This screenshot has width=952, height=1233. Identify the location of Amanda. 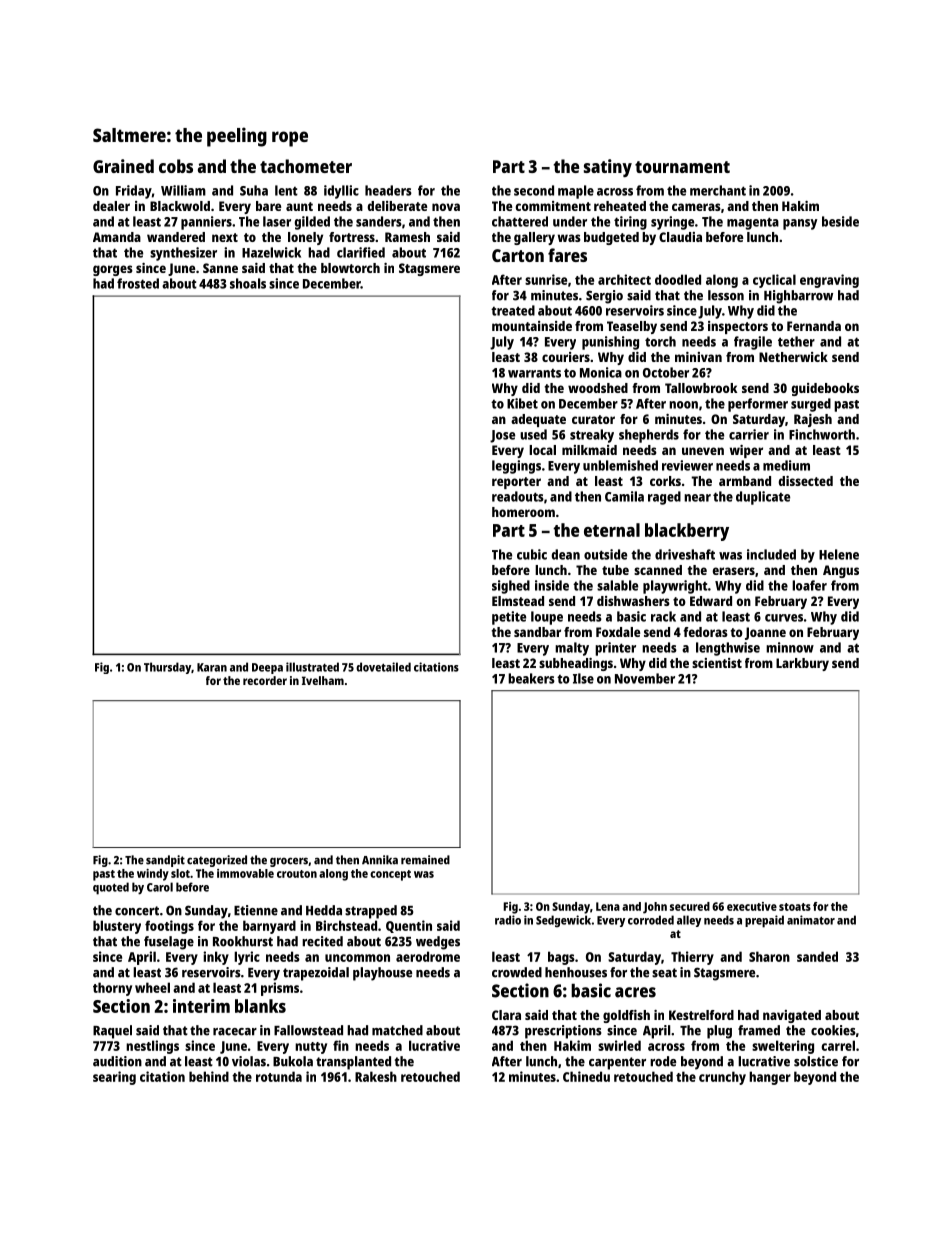
(117, 237).
